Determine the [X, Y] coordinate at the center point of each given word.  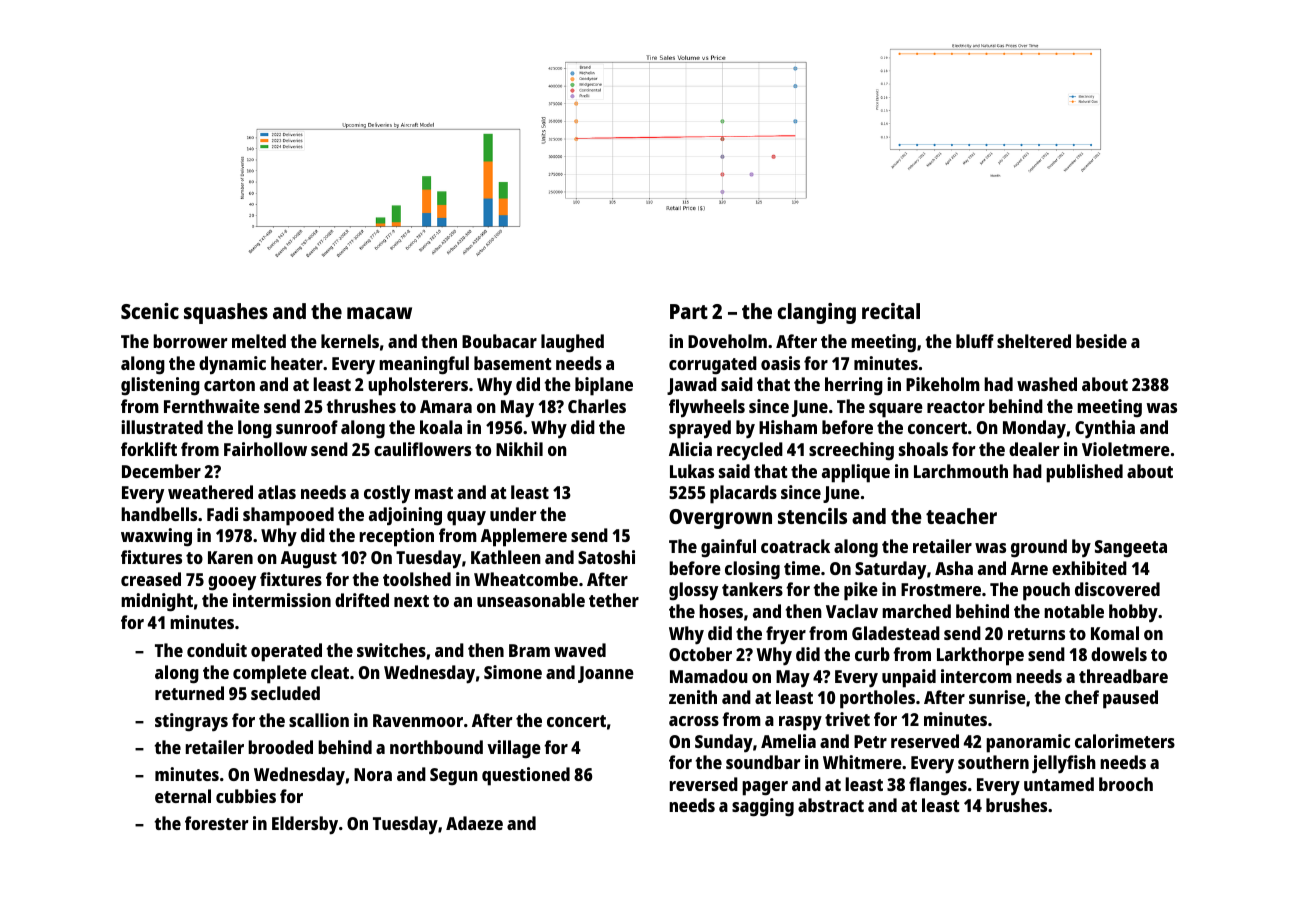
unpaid [909, 678]
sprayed [700, 429]
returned [189, 693]
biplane [604, 386]
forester [217, 823]
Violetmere [1126, 449]
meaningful [424, 365]
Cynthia [1105, 429]
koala [441, 427]
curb [872, 654]
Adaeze [474, 823]
